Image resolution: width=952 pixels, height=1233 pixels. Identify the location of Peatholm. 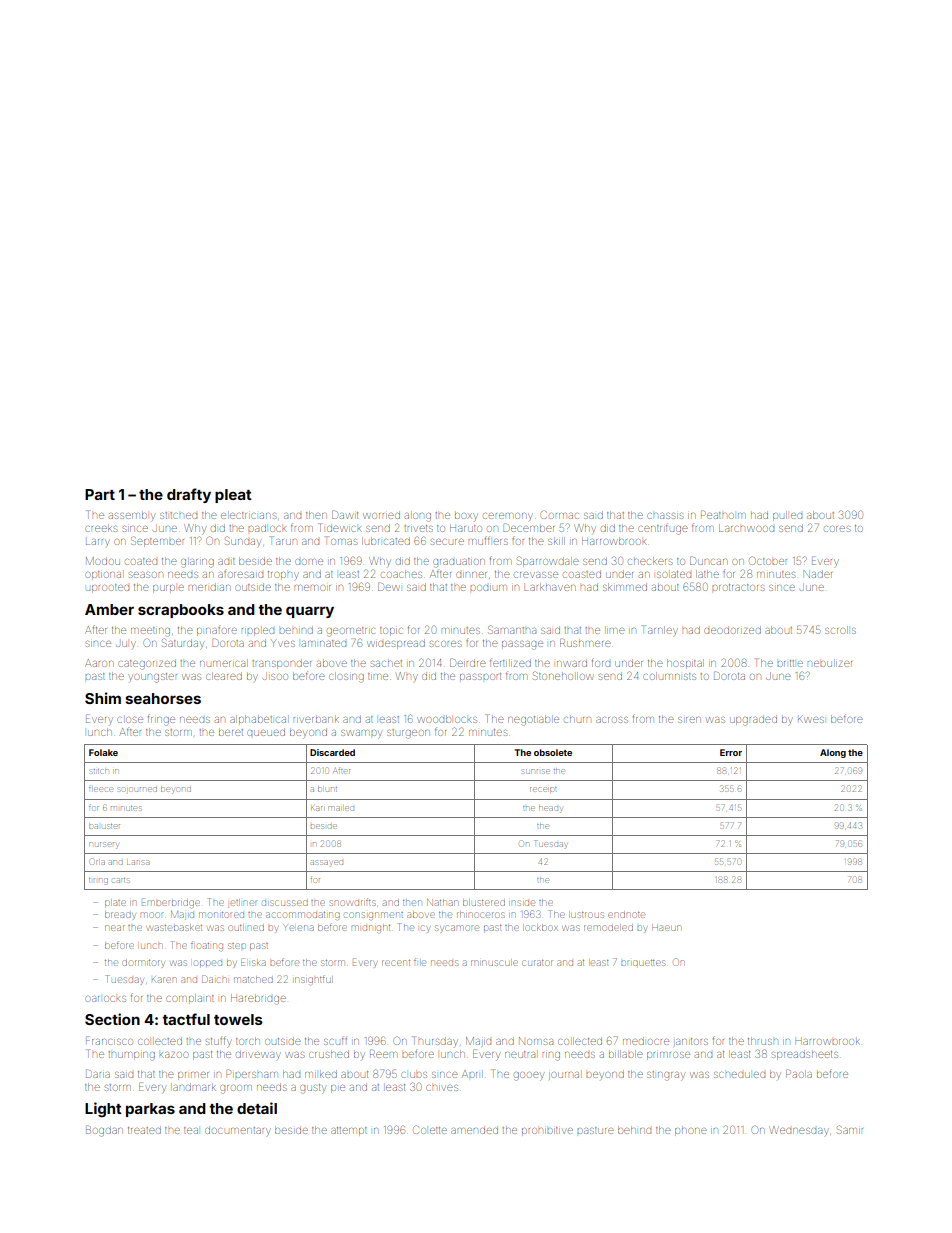
(723, 514).
